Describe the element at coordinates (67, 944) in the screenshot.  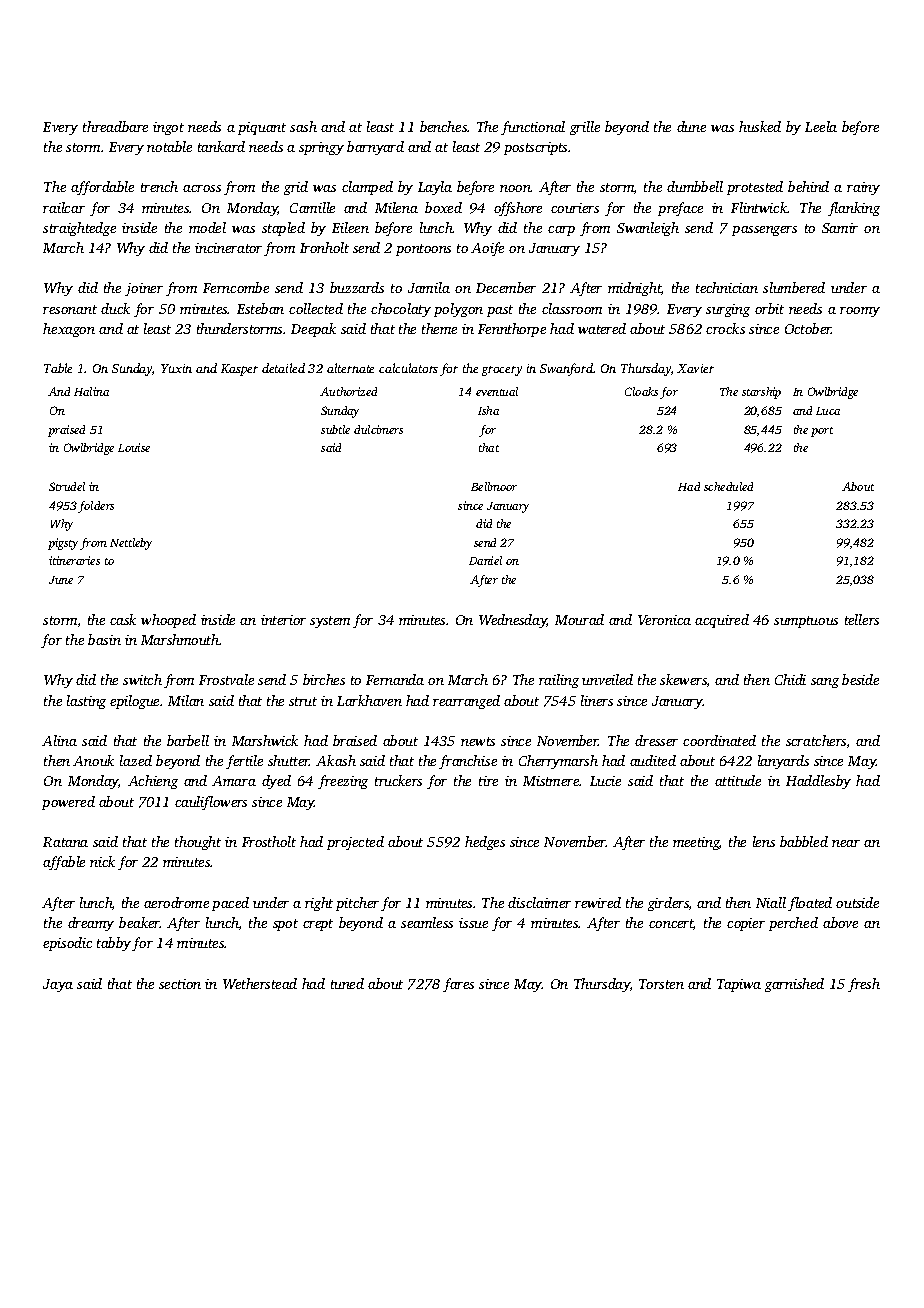
I see `episodic` at that location.
